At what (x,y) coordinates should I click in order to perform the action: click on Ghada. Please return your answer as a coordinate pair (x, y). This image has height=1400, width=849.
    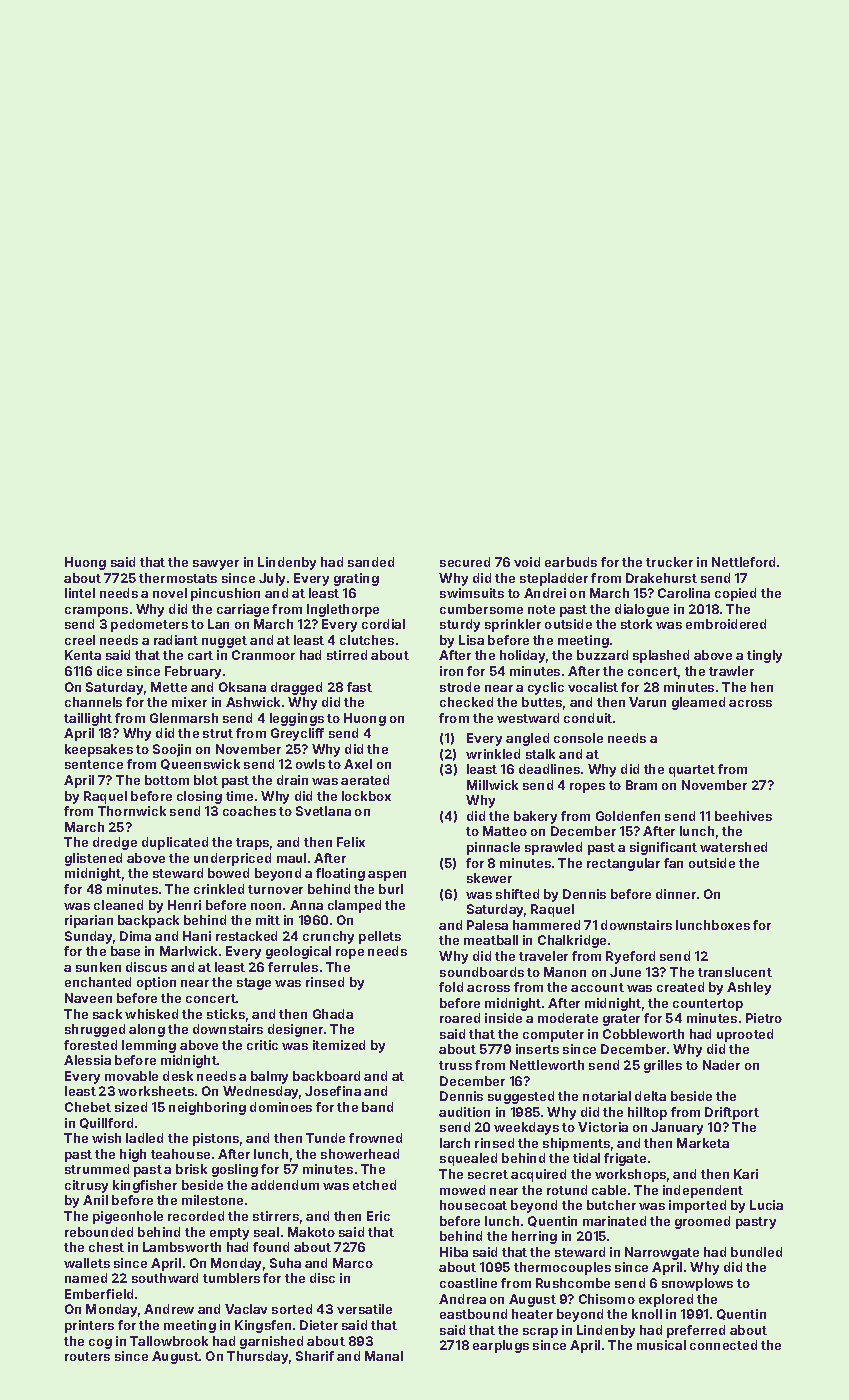
    Looking at the image, I should click on (333, 1014).
